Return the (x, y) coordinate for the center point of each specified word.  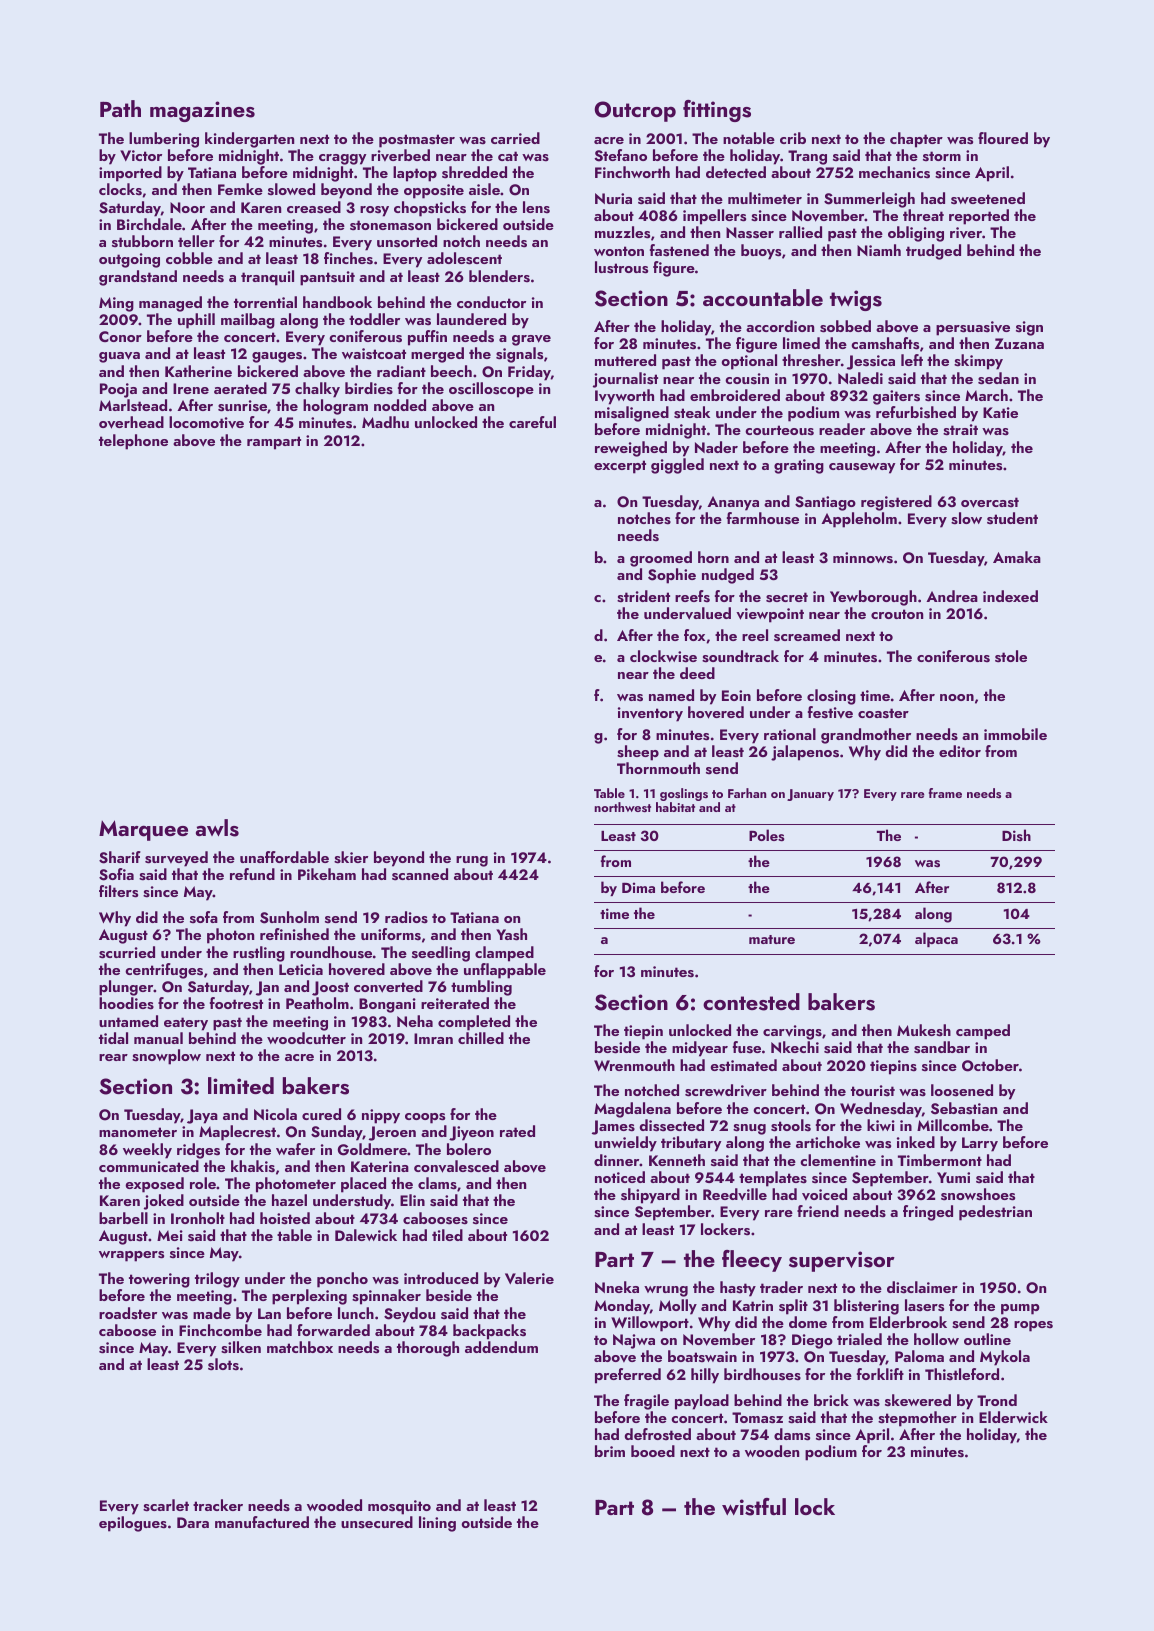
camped (983, 1032)
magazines (202, 111)
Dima (638, 887)
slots (223, 1364)
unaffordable (284, 857)
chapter (916, 140)
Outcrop (635, 111)
